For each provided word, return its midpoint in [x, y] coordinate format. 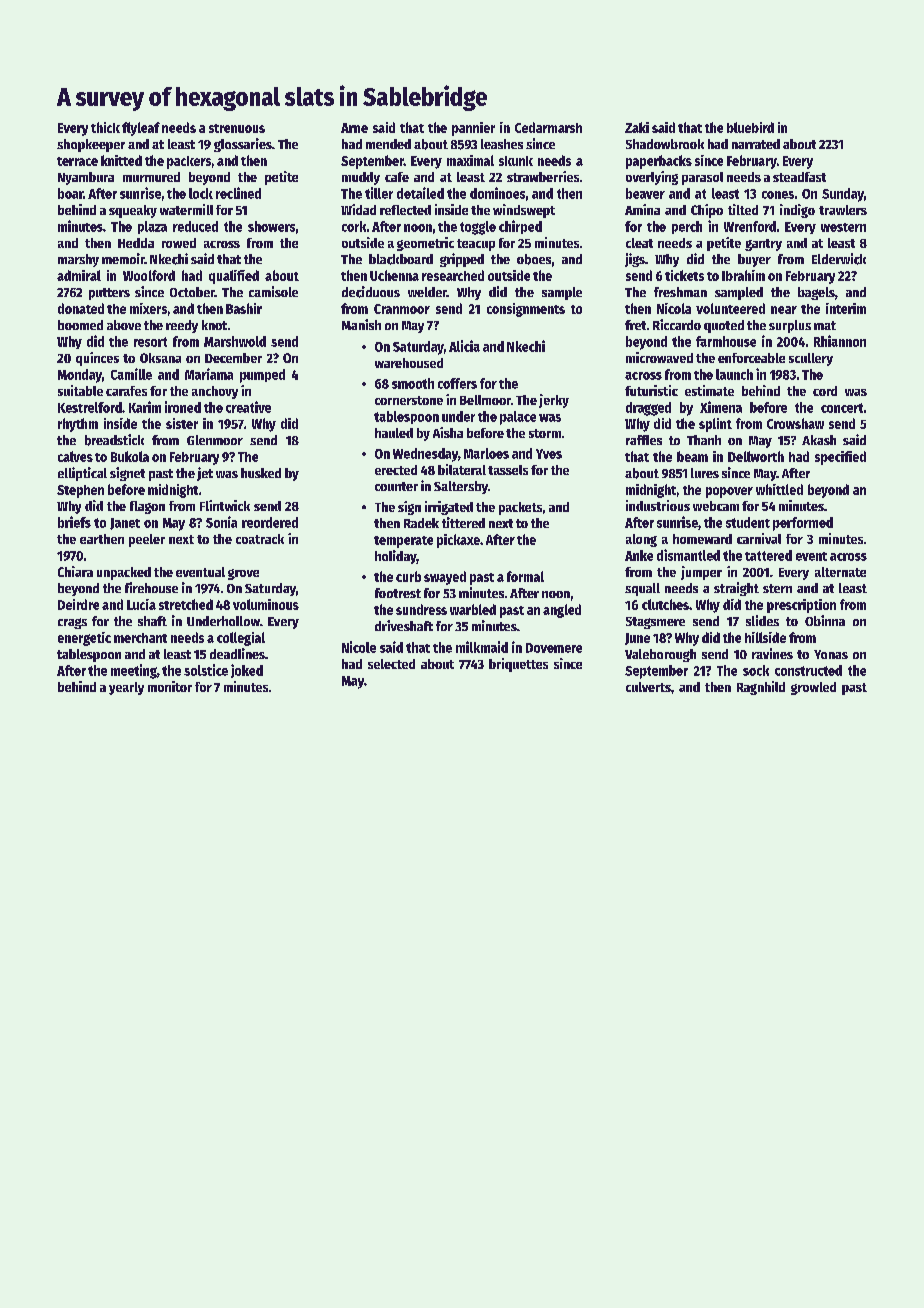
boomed [80, 325]
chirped [520, 227]
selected [391, 664]
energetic [84, 639]
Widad [358, 209]
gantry [763, 245]
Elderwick [839, 259]
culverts [648, 687]
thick [105, 127]
